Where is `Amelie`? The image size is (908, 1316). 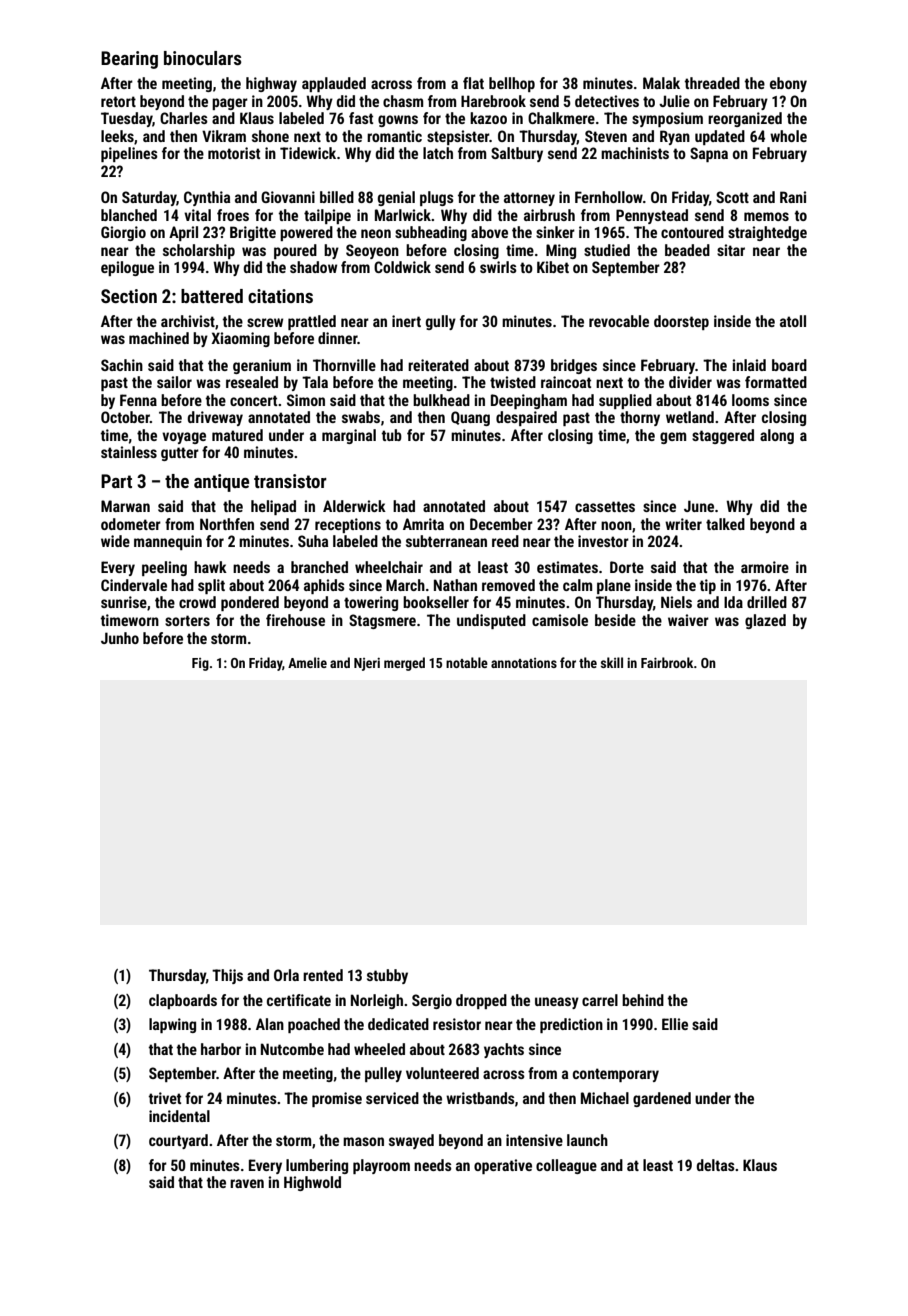 Amelie is located at coordinates (307, 662).
